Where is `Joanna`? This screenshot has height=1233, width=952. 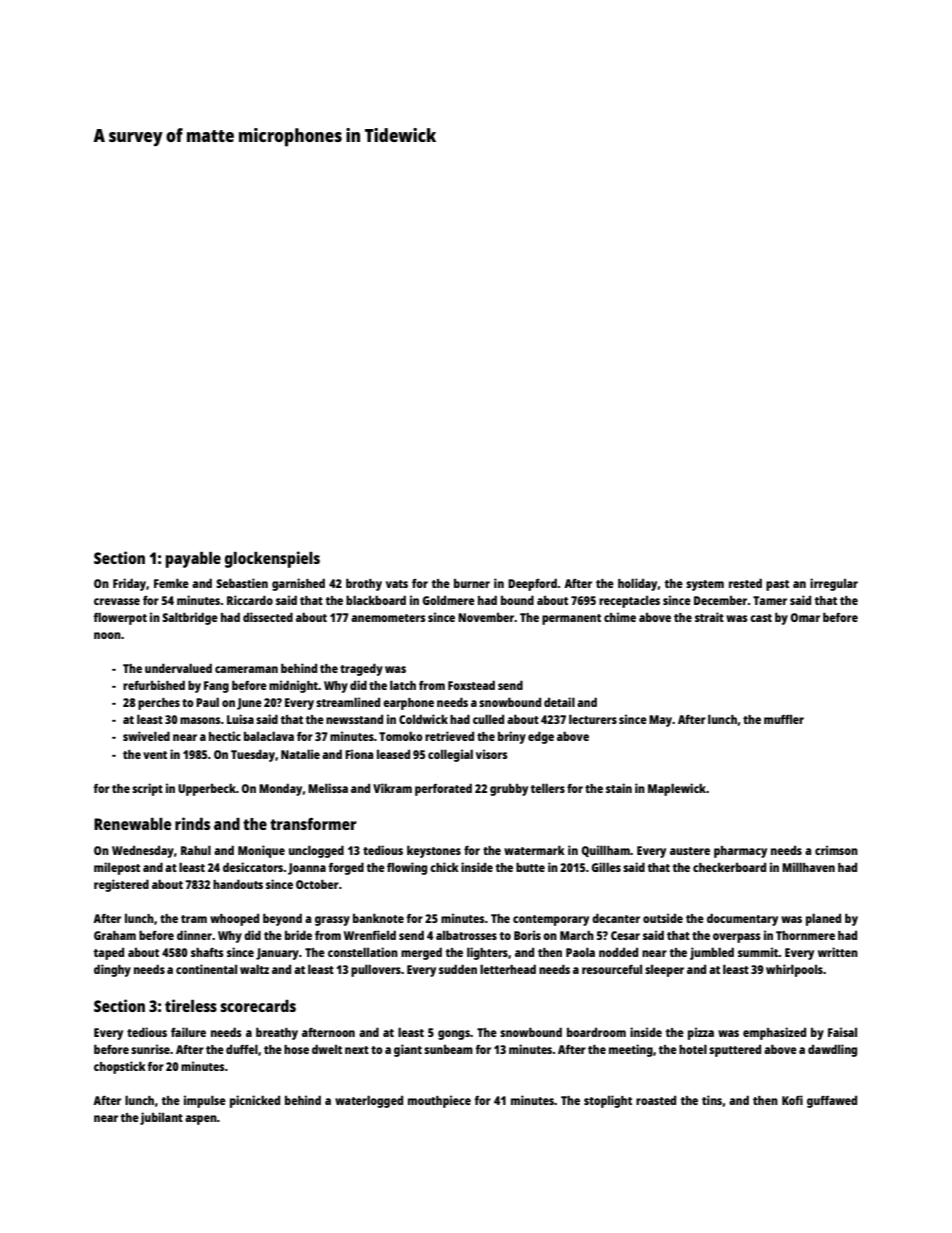 Joanna is located at coordinates (307, 869).
